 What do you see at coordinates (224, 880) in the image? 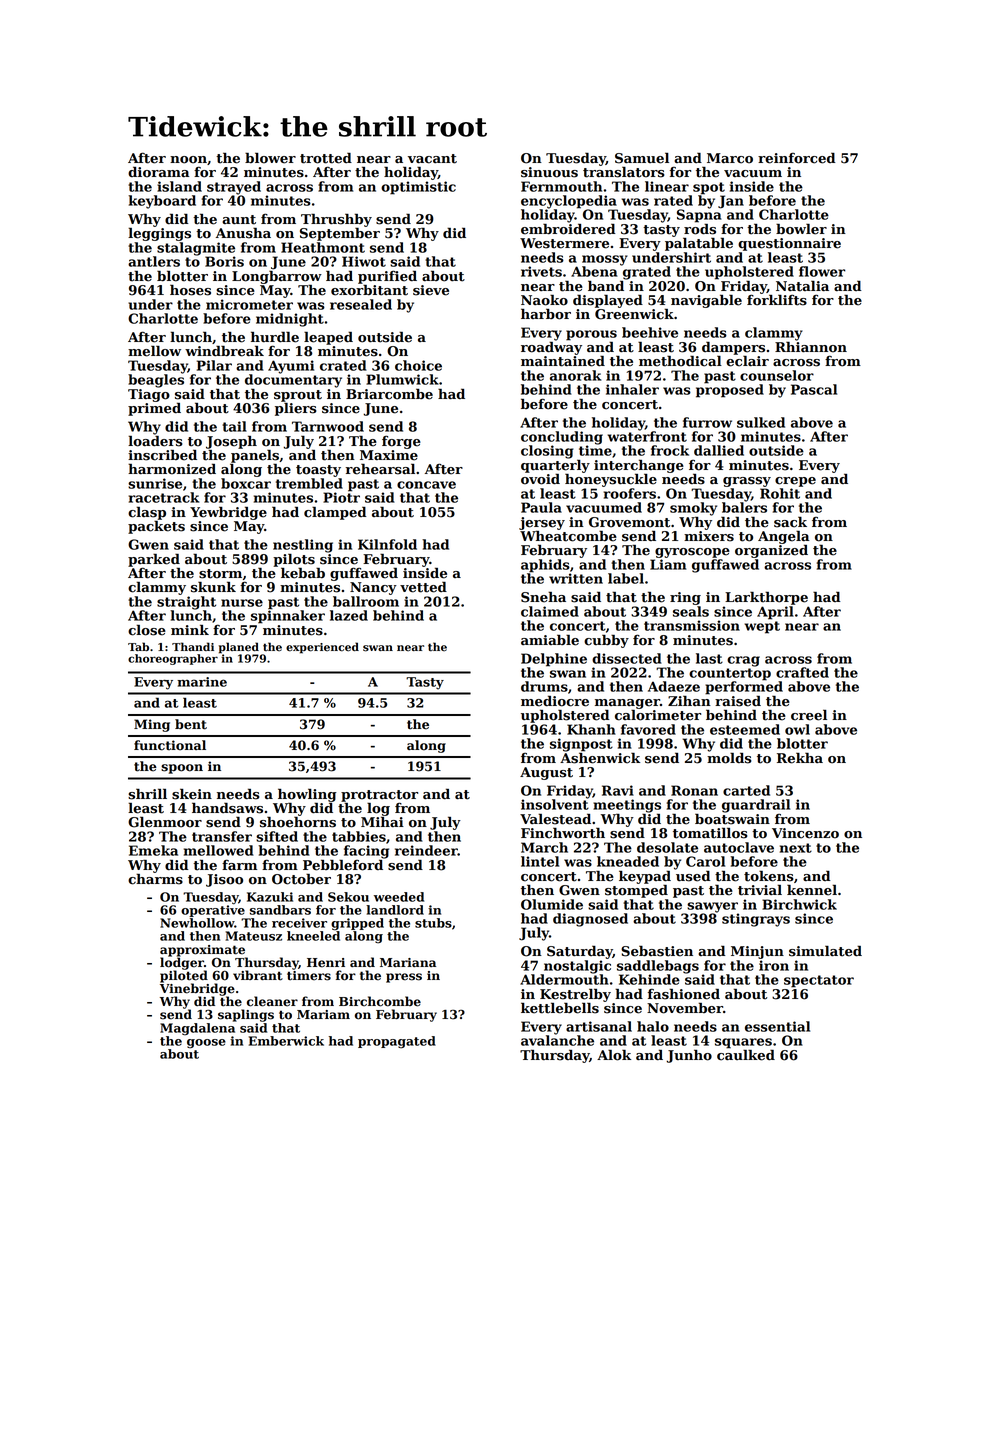
I see `Jisoo` at bounding box center [224, 880].
